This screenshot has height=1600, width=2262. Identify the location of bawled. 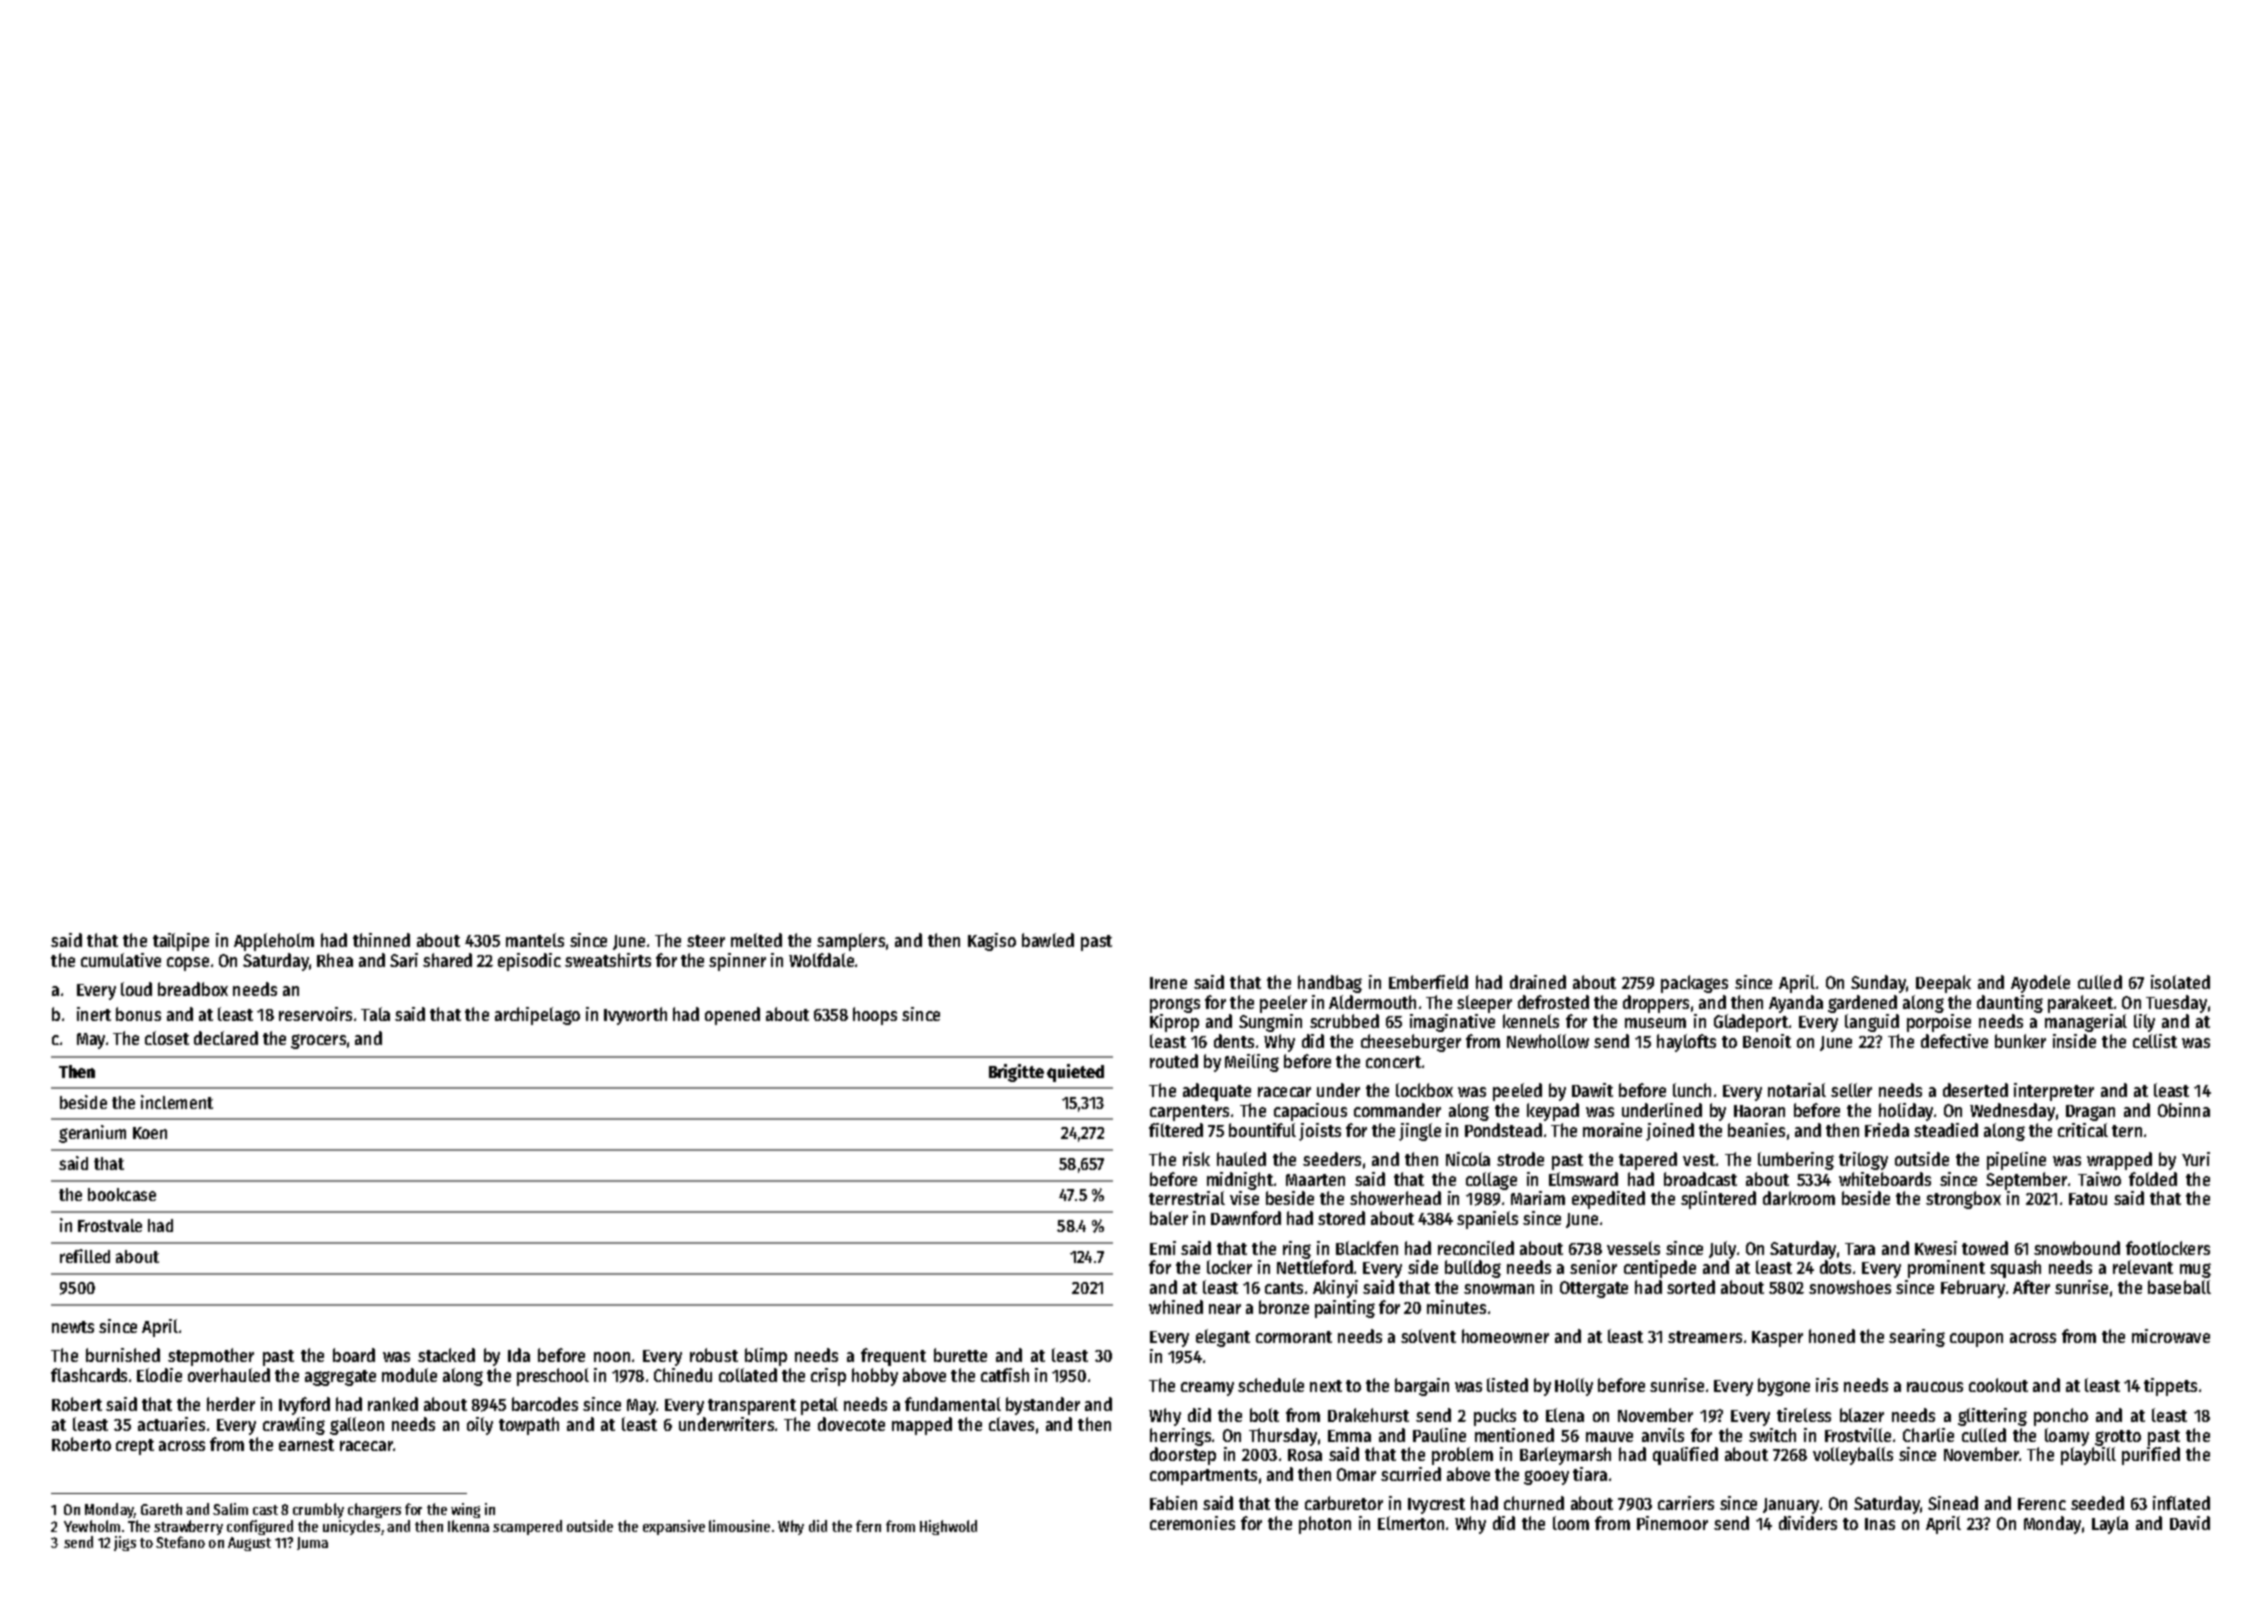
(1048, 940).
